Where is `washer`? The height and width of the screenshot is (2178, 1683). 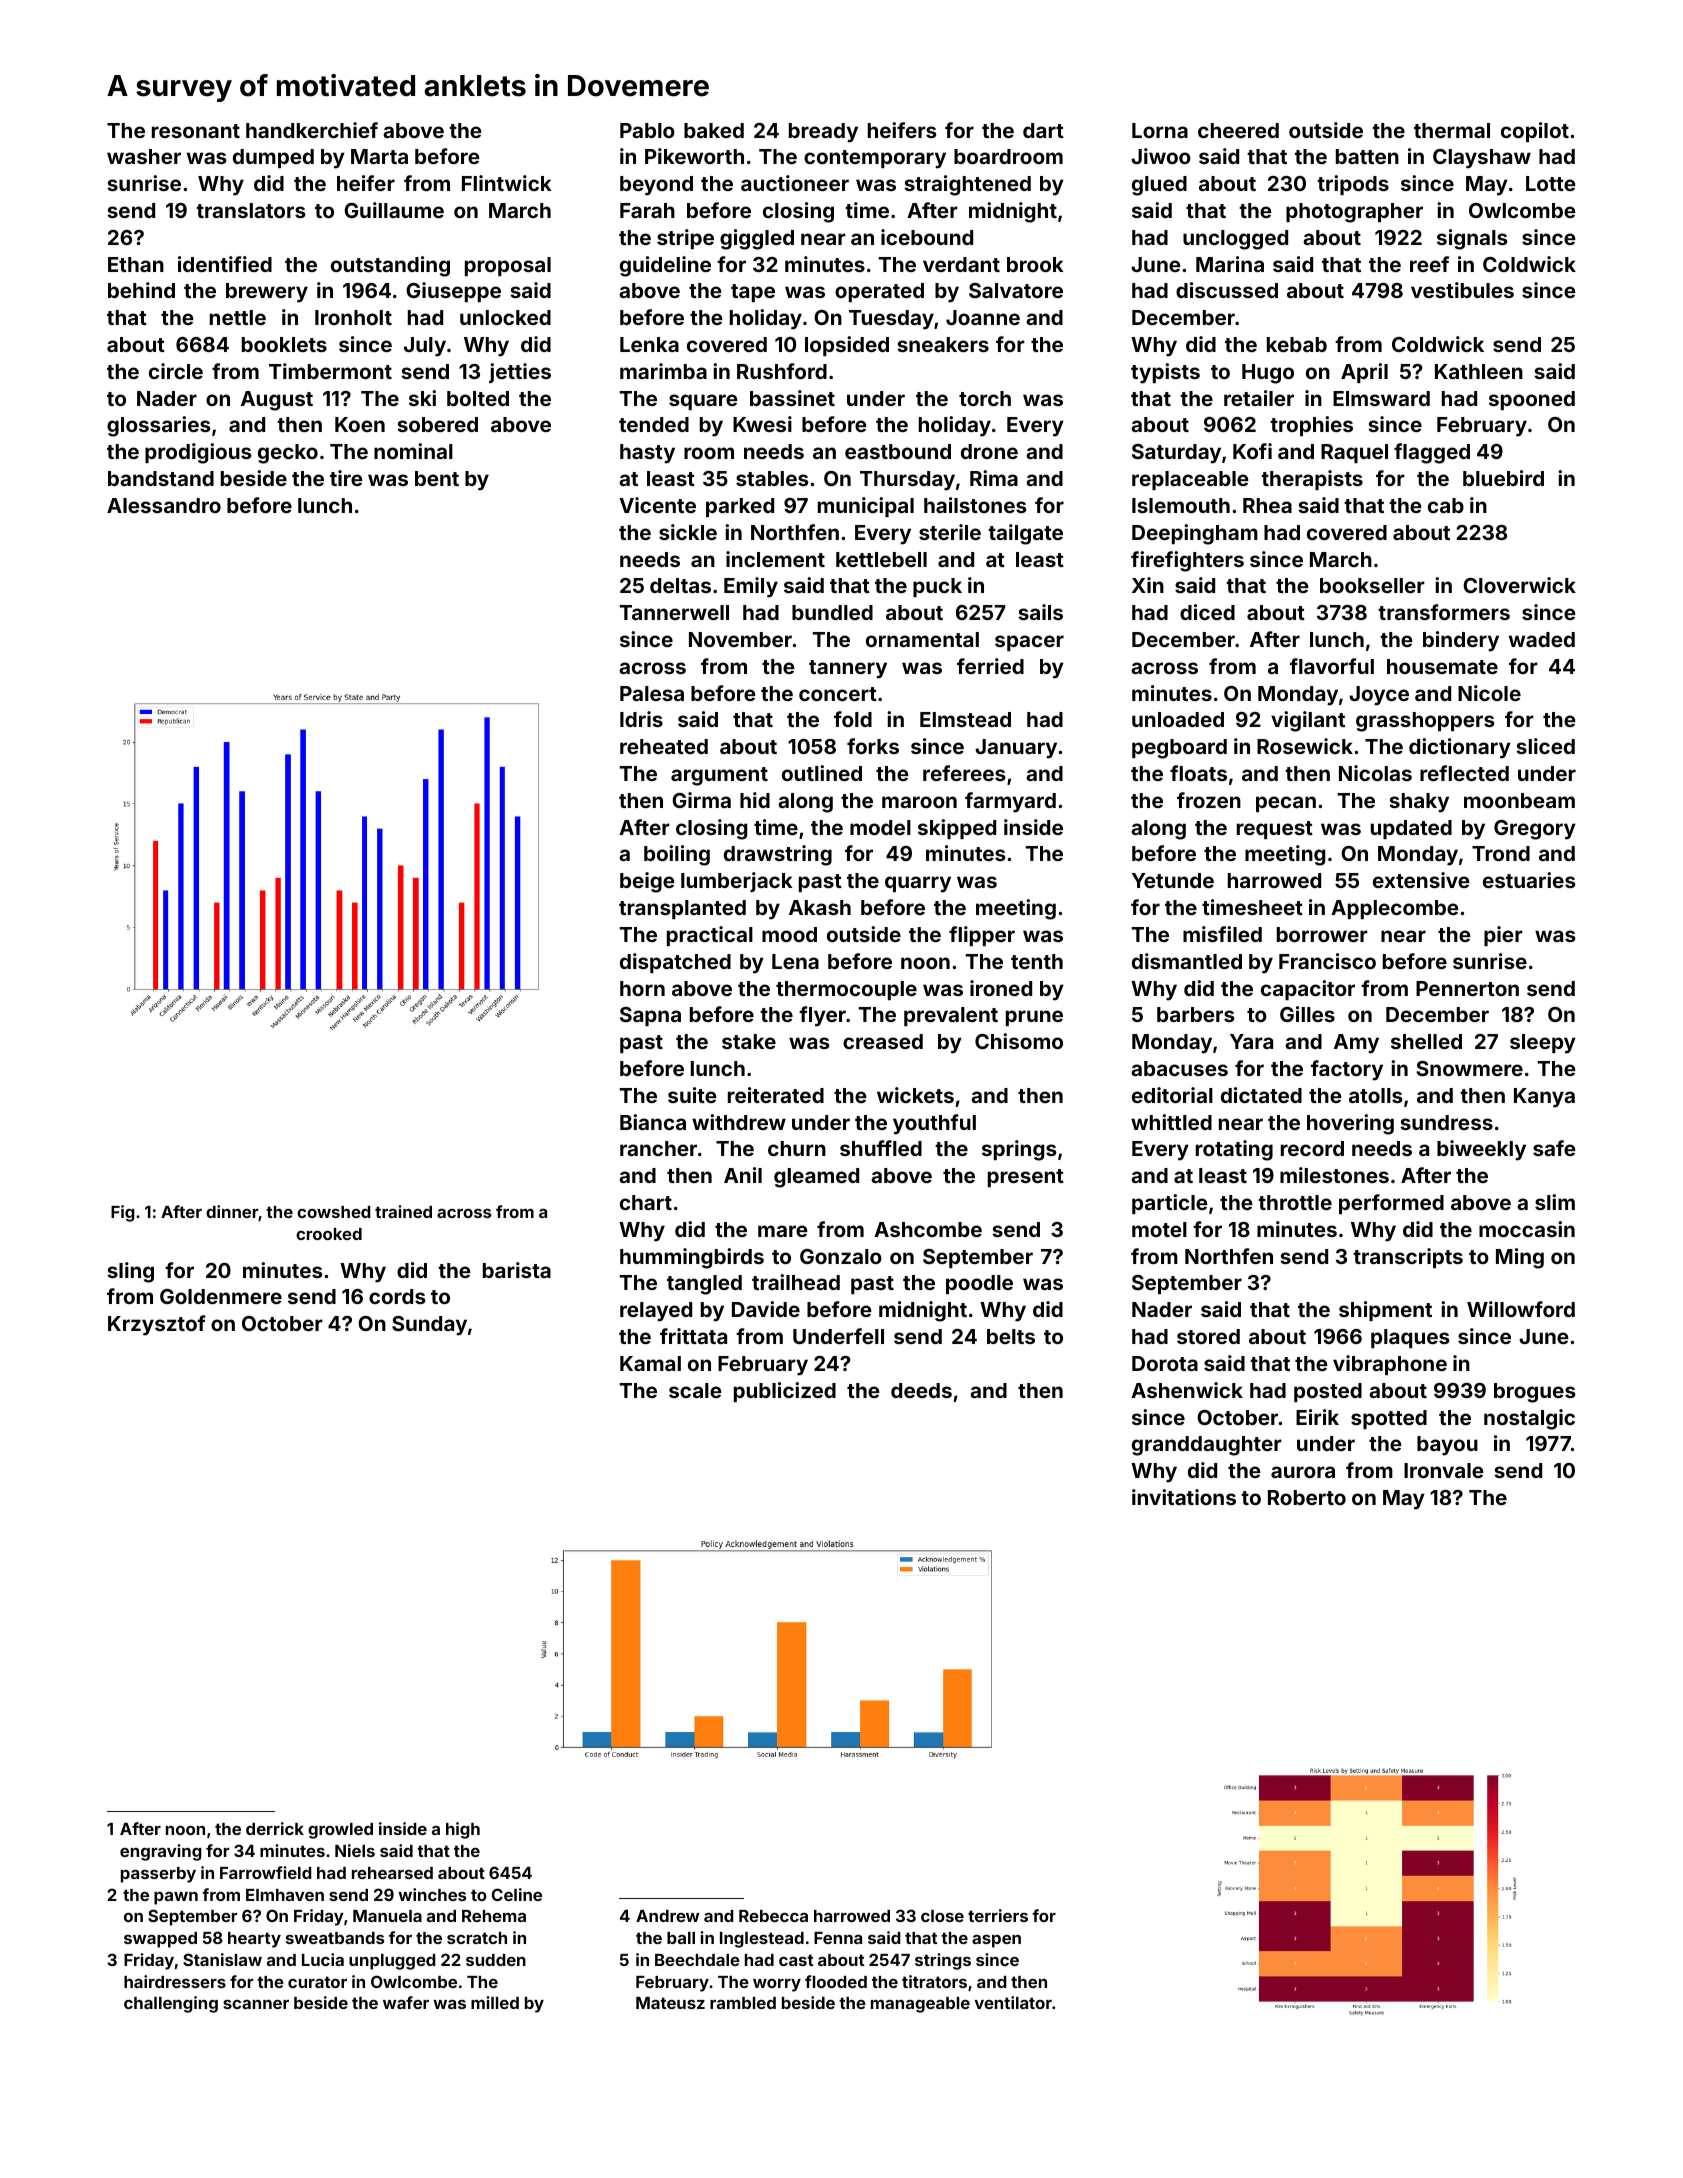 washer is located at coordinates (144, 156).
